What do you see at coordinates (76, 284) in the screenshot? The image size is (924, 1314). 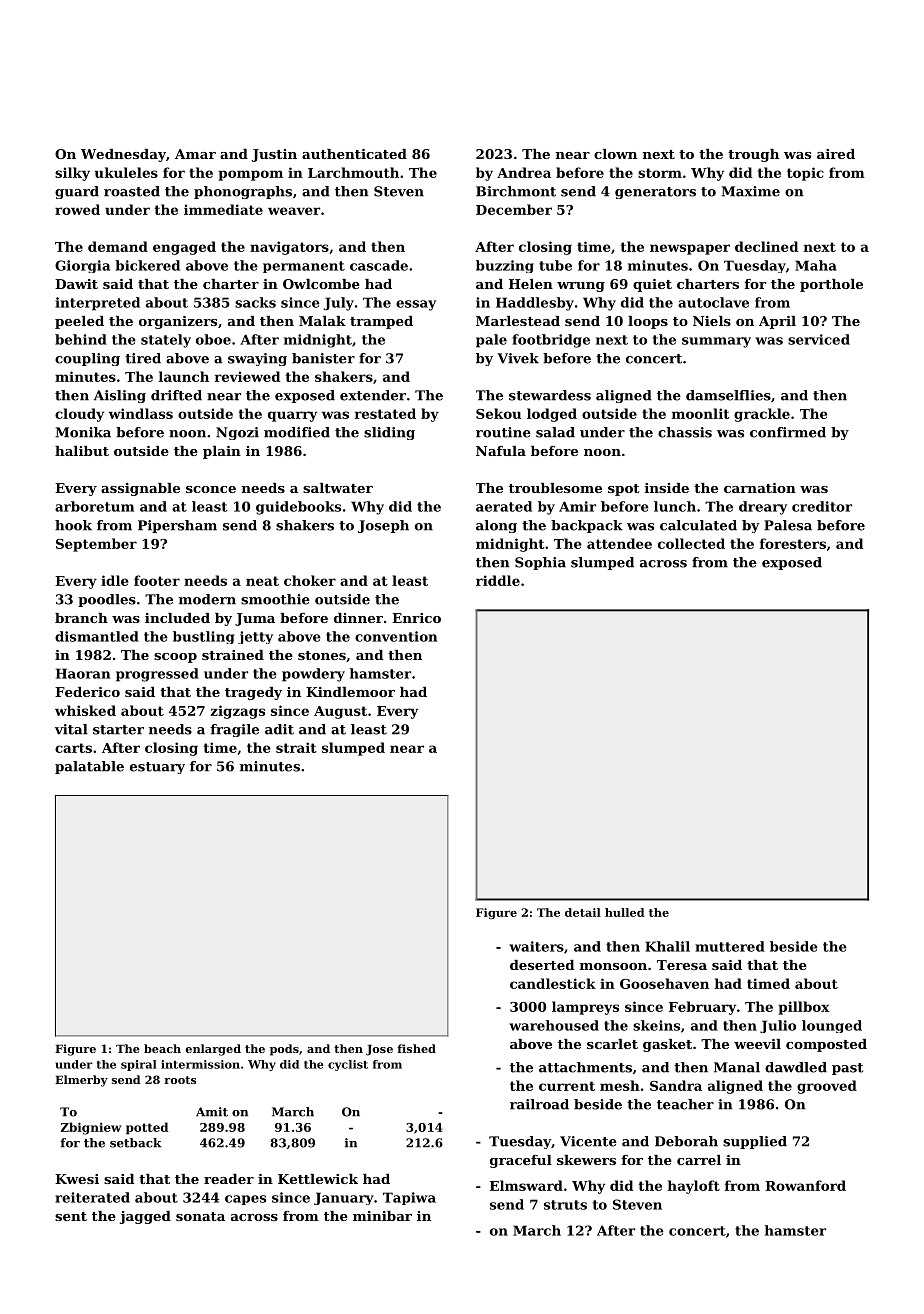 I see `Dawit` at bounding box center [76, 284].
